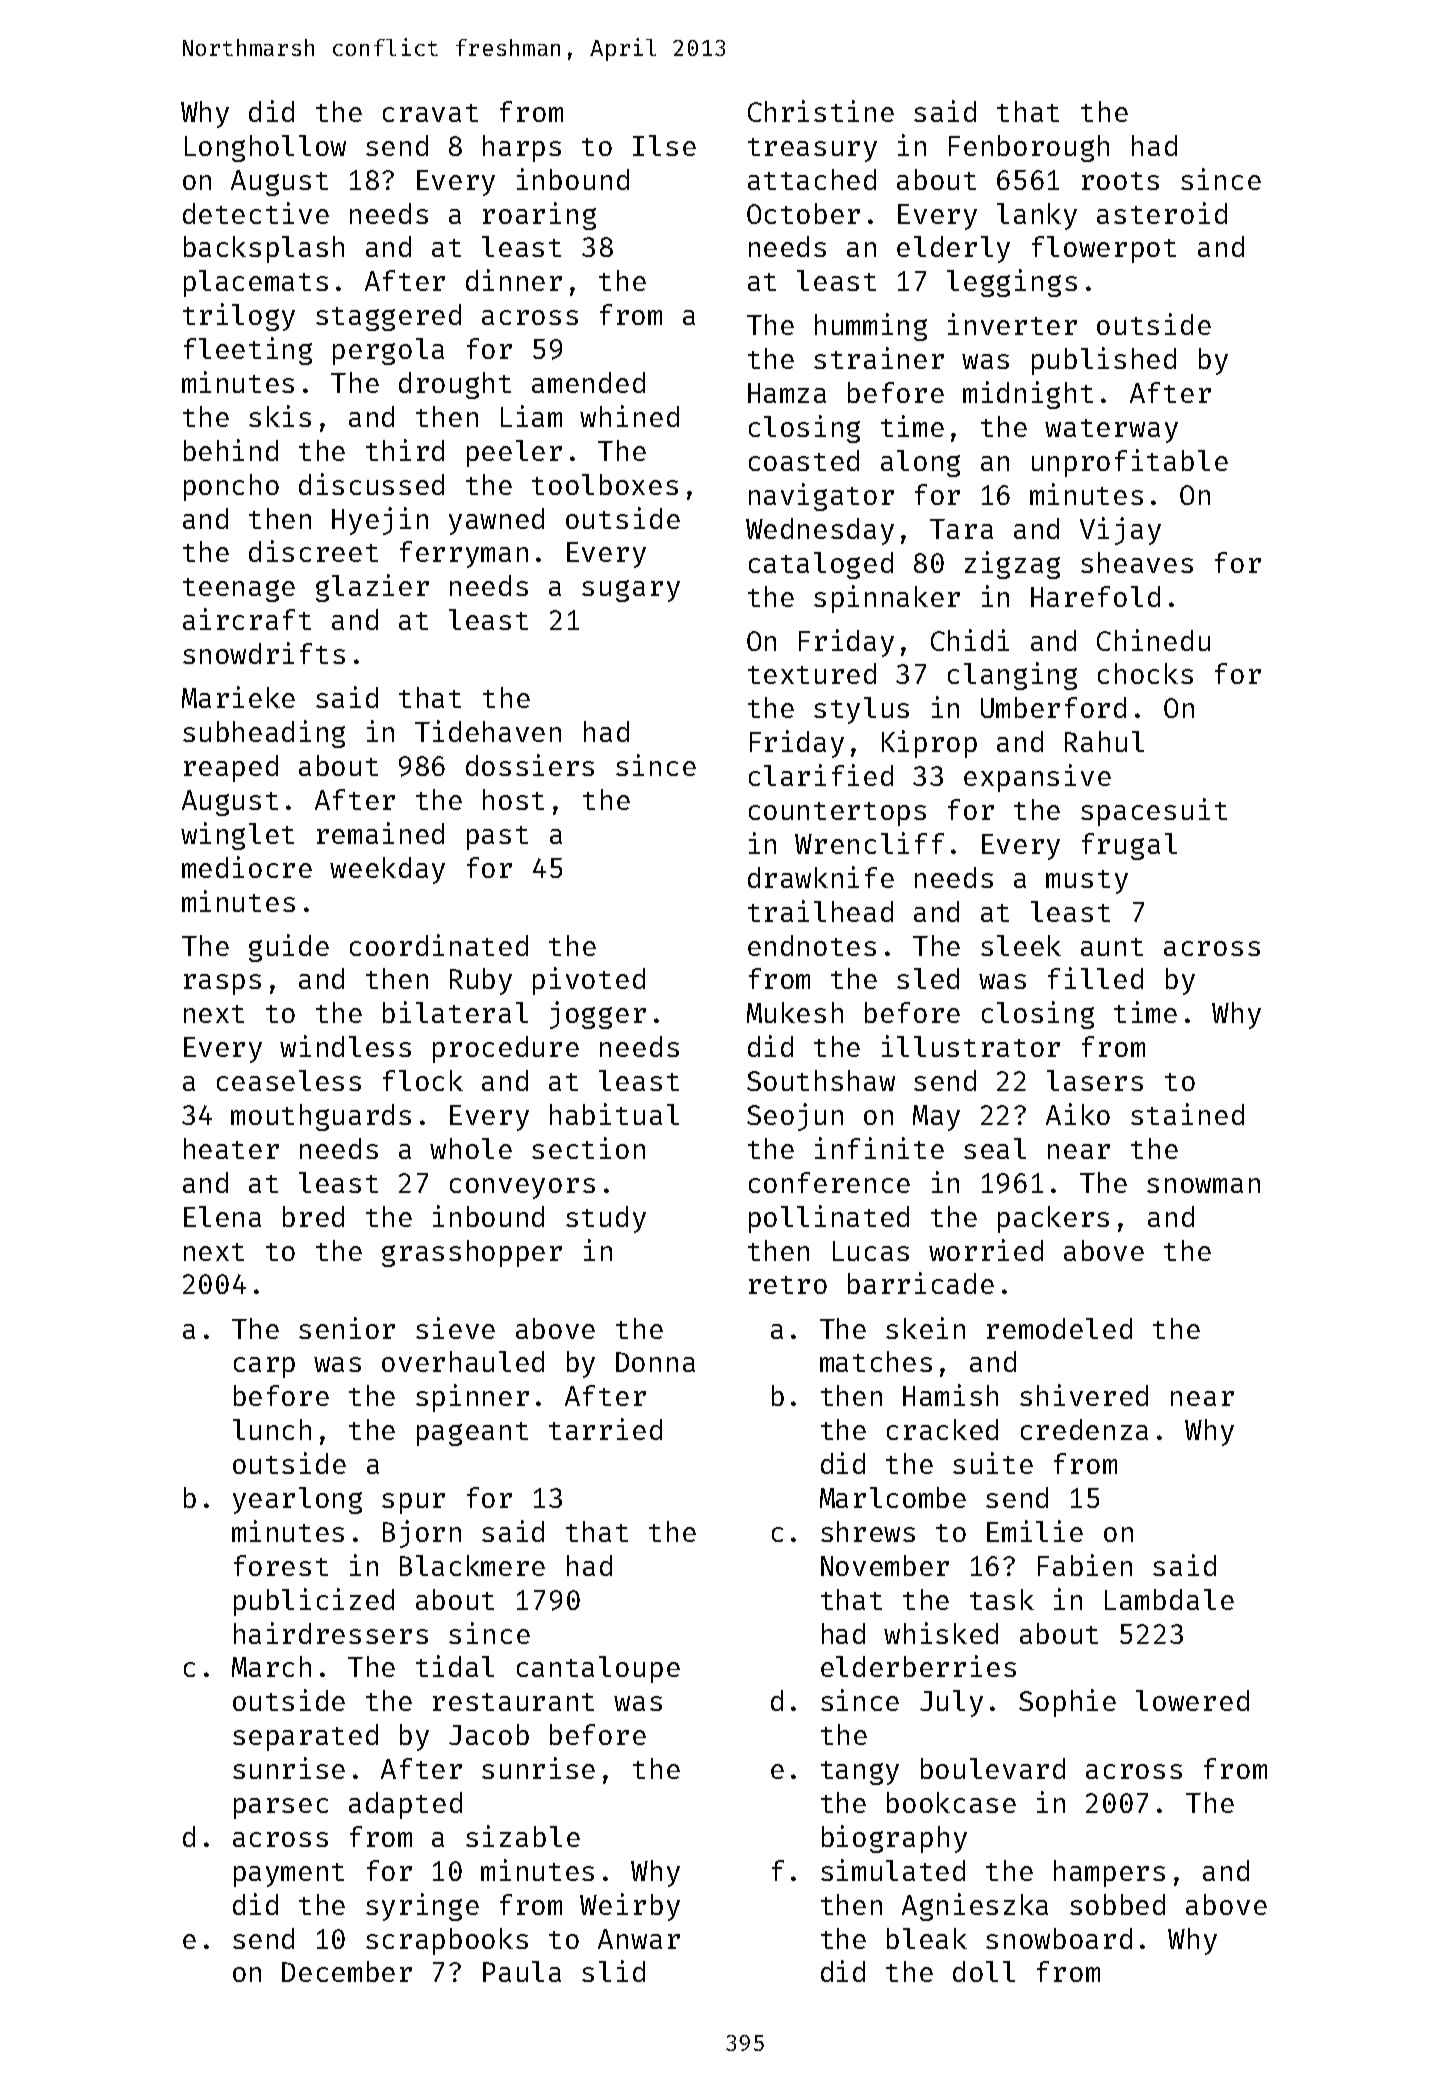 Image resolution: width=1450 pixels, height=2100 pixels. I want to click on remodeled, so click(1059, 1328).
